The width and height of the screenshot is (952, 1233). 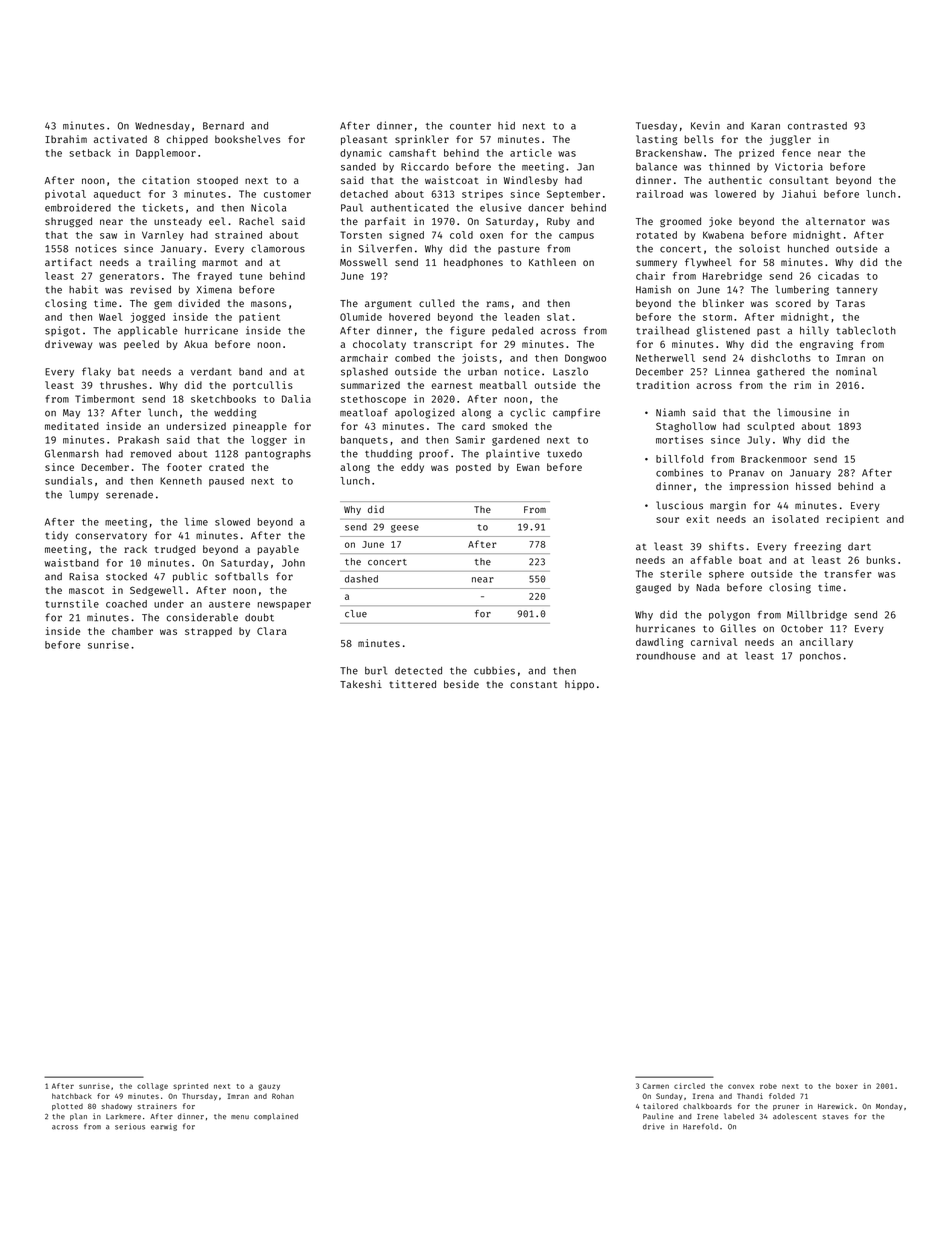 I want to click on geese, so click(x=405, y=529).
